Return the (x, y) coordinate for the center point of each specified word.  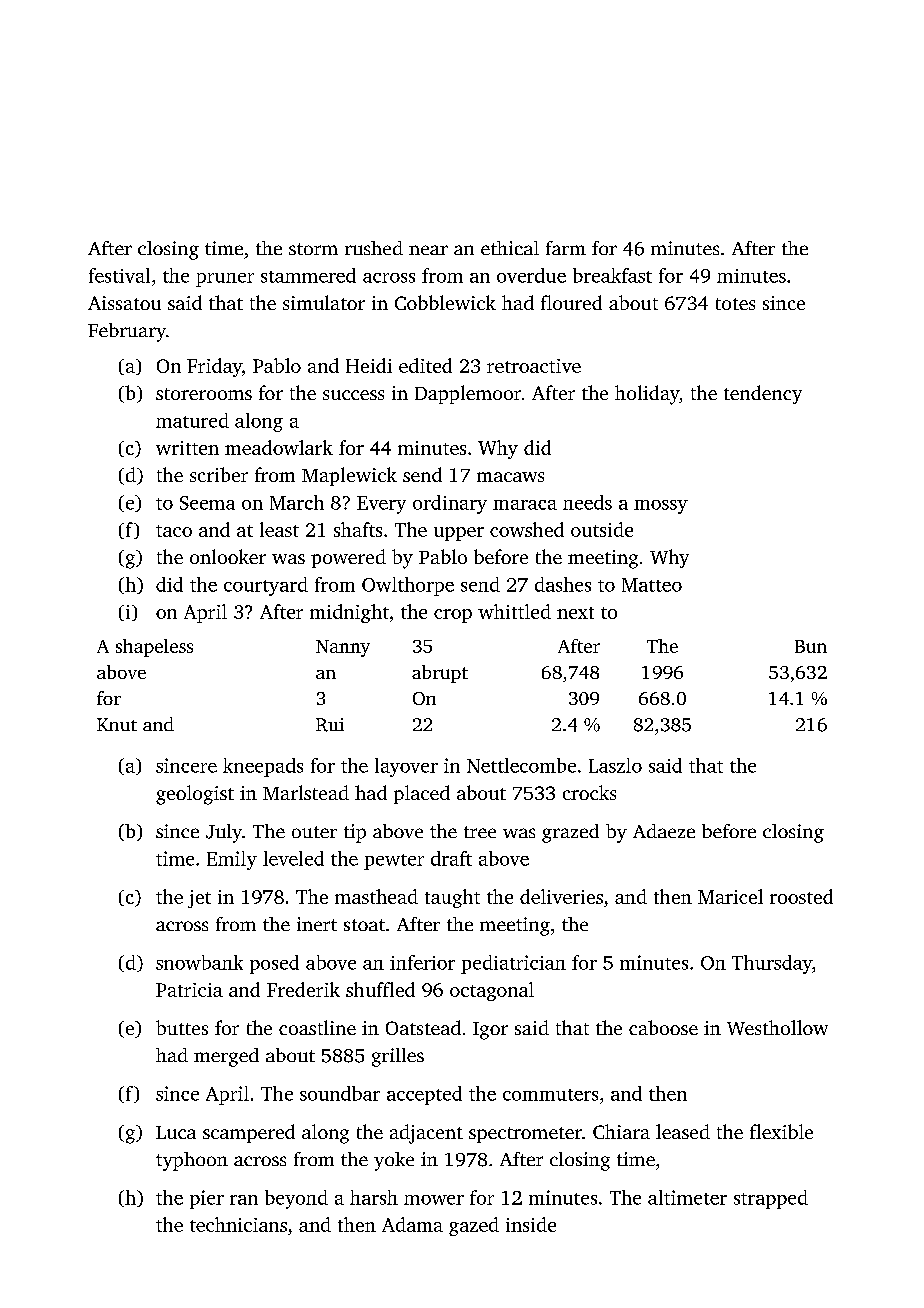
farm (566, 248)
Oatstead (423, 1027)
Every (381, 505)
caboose (663, 1027)
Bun (811, 646)
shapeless (154, 648)
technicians (238, 1224)
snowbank (199, 962)
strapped (771, 1199)
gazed (474, 1226)
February (127, 332)
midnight (349, 613)
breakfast (612, 275)
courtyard (266, 586)
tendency (763, 394)
